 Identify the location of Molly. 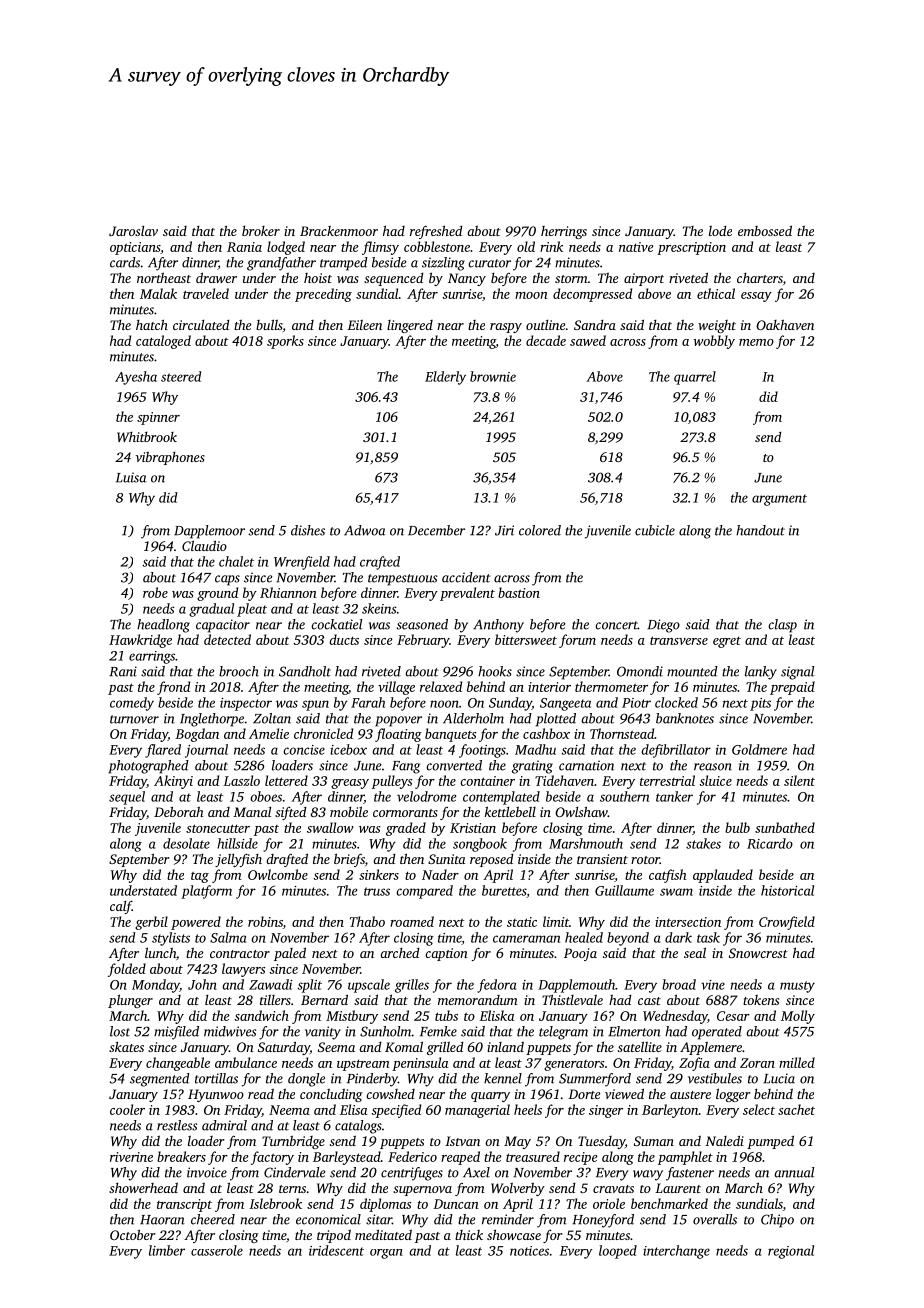
(798, 1017).
